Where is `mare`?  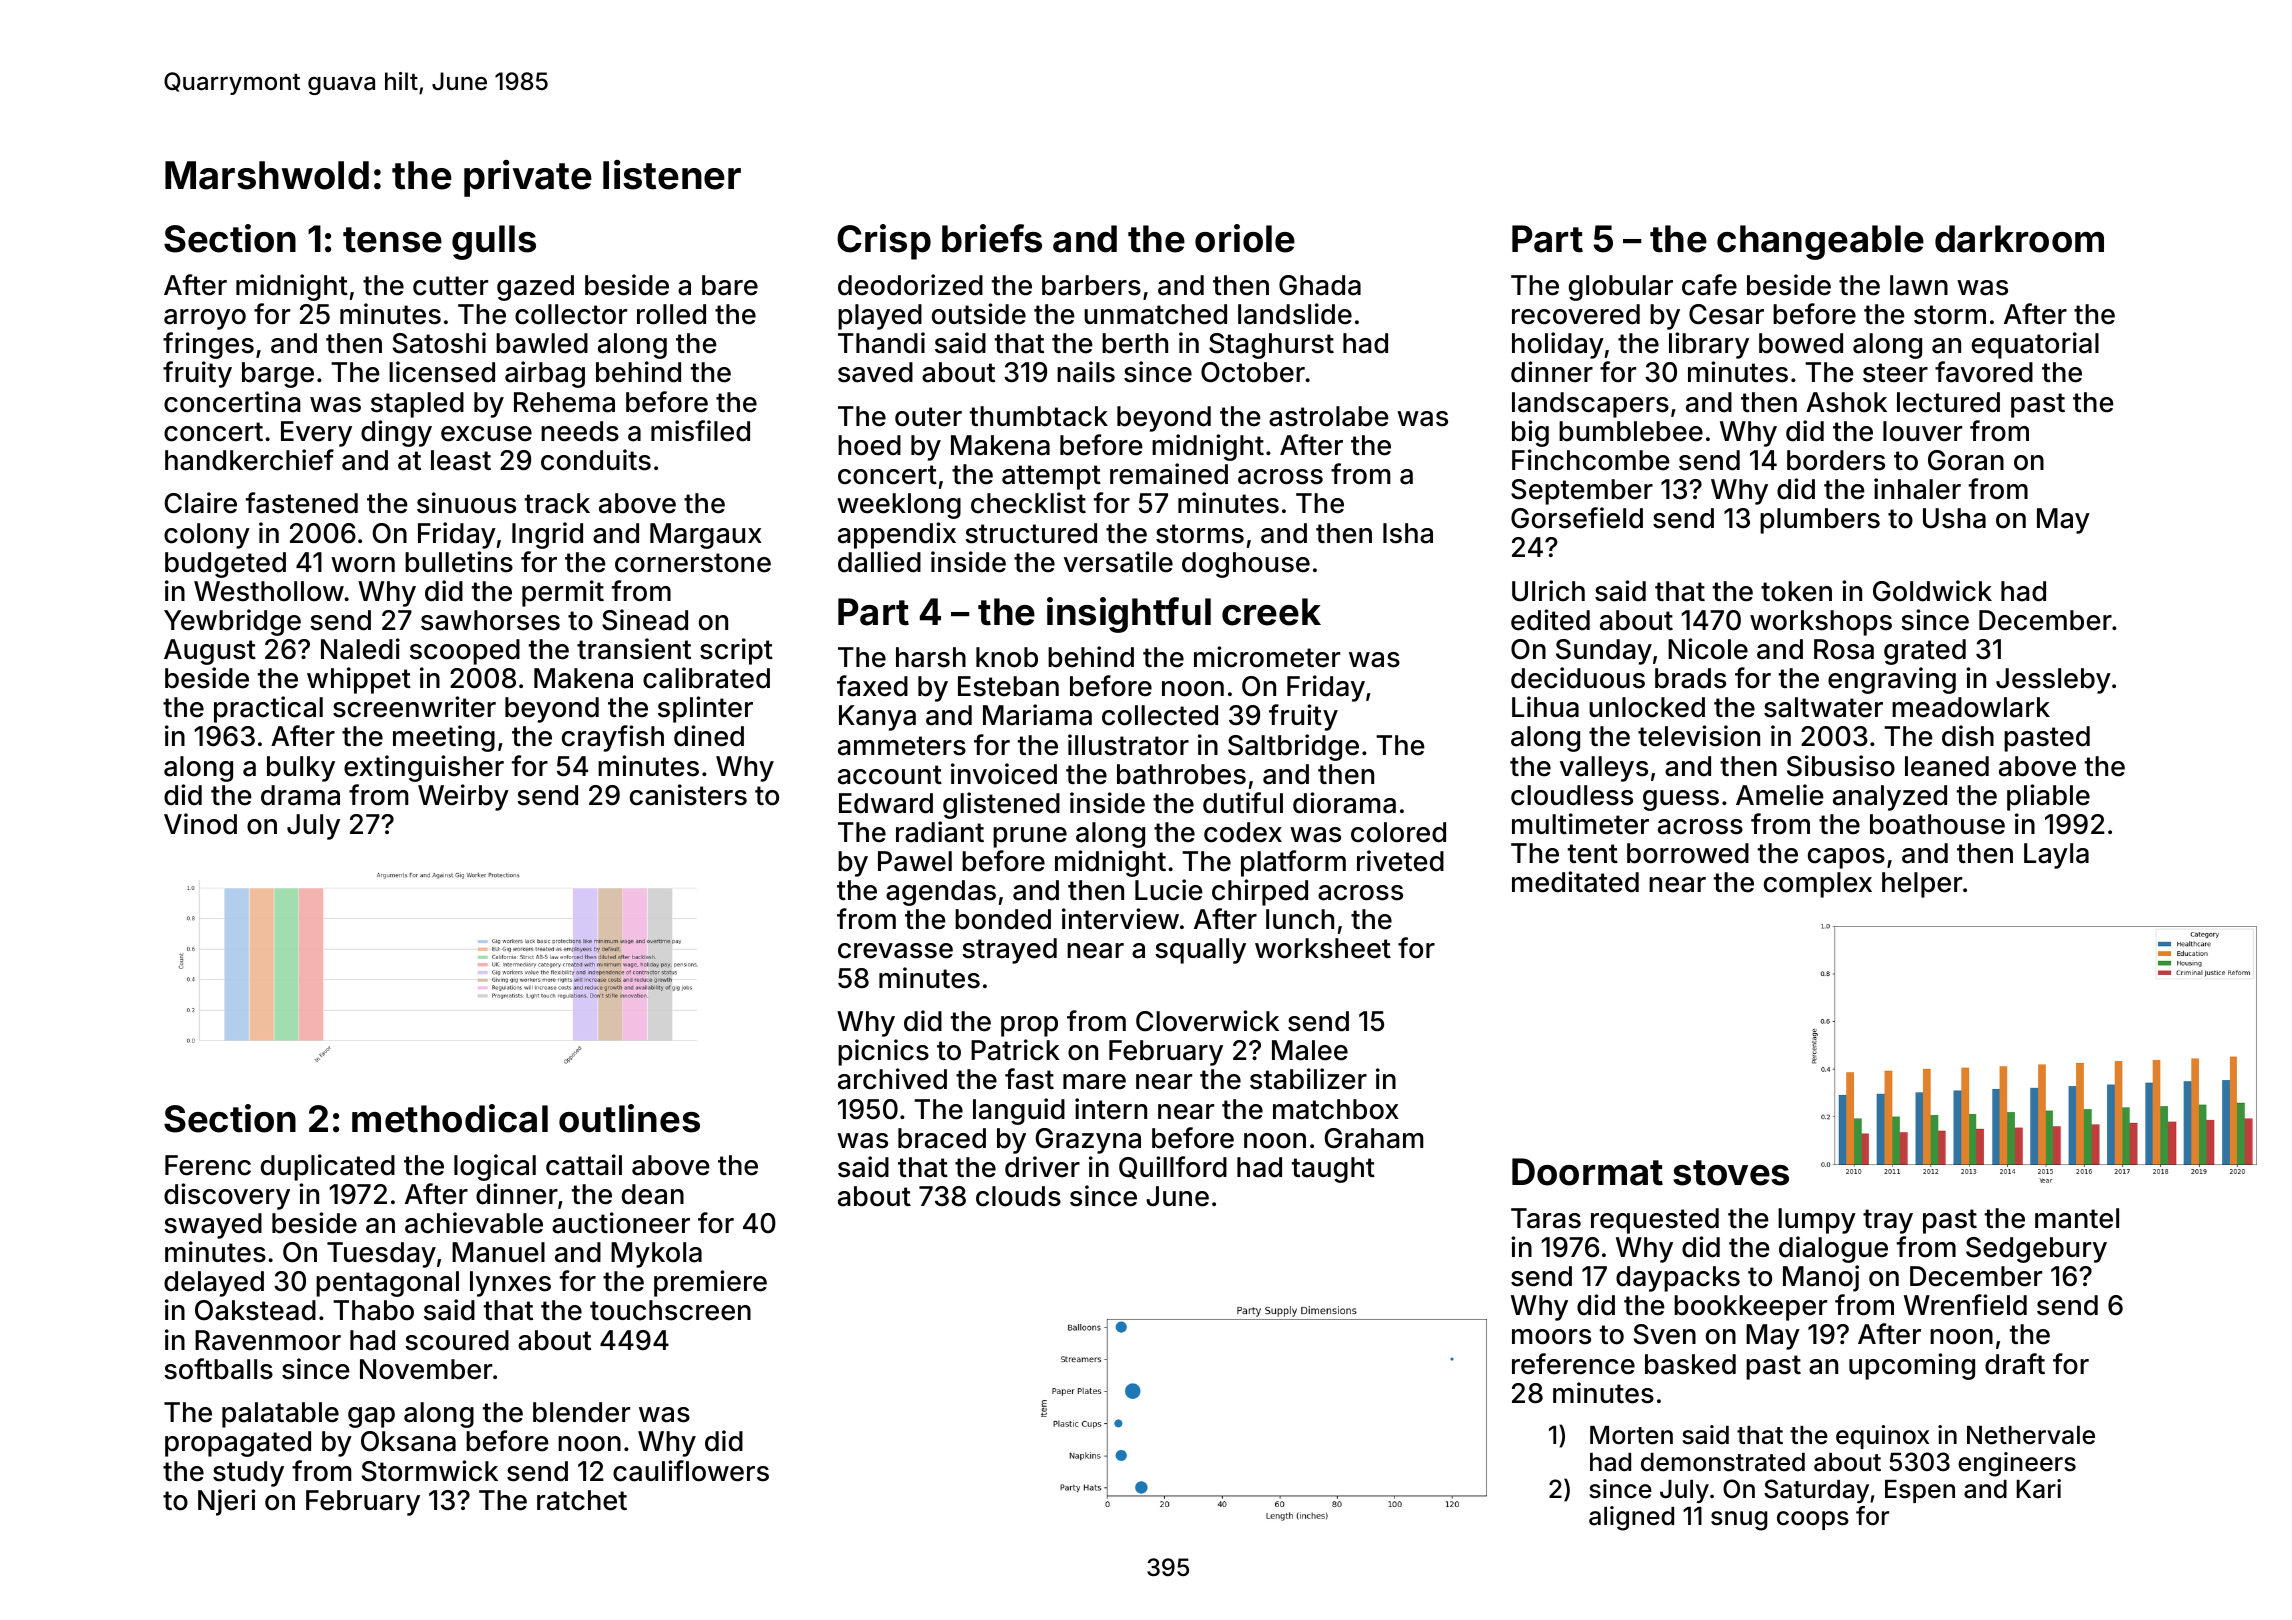
mare is located at coordinates (1094, 1082).
